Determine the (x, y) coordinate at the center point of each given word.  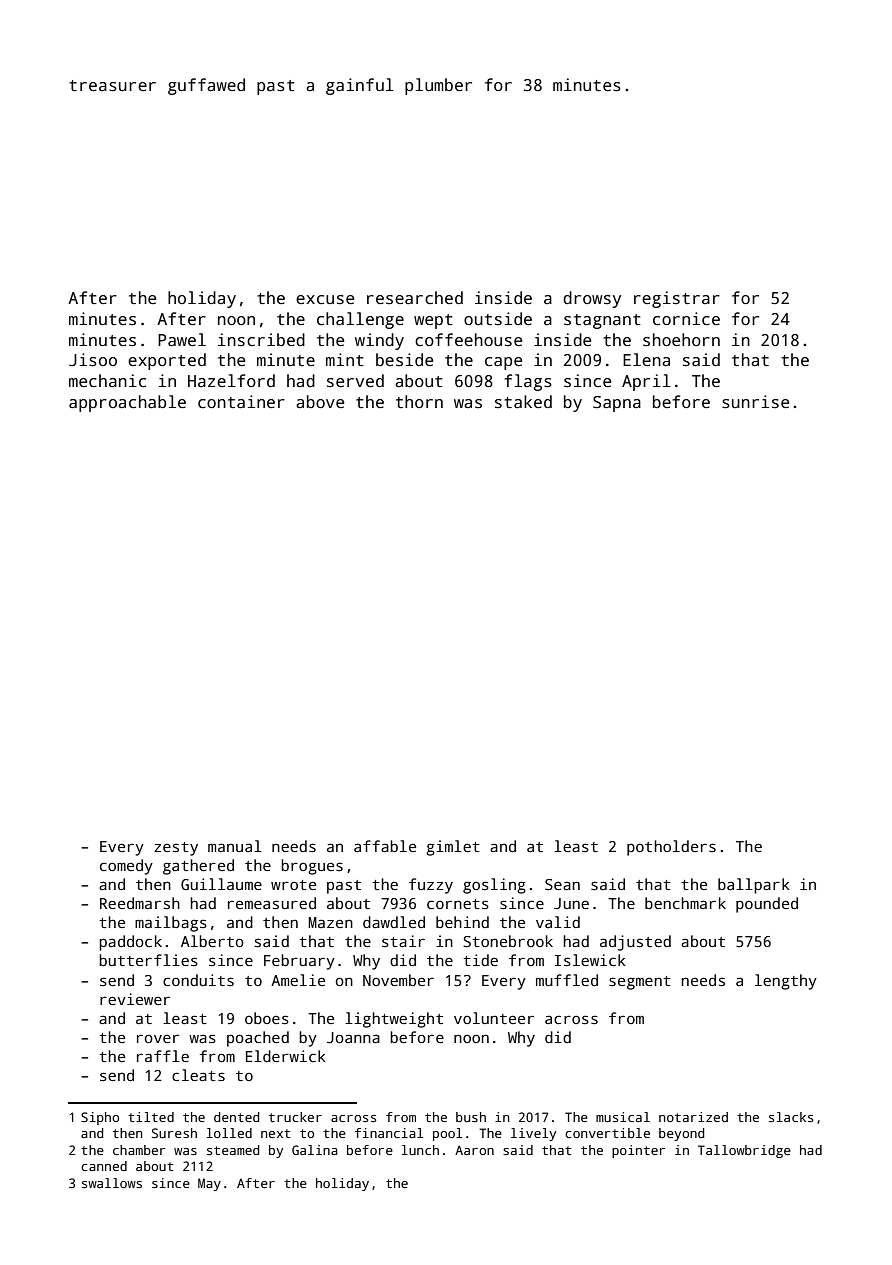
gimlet (453, 848)
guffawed (206, 86)
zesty (176, 849)
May (209, 1184)
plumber (438, 86)
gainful (360, 86)
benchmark (685, 903)
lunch (420, 1150)
